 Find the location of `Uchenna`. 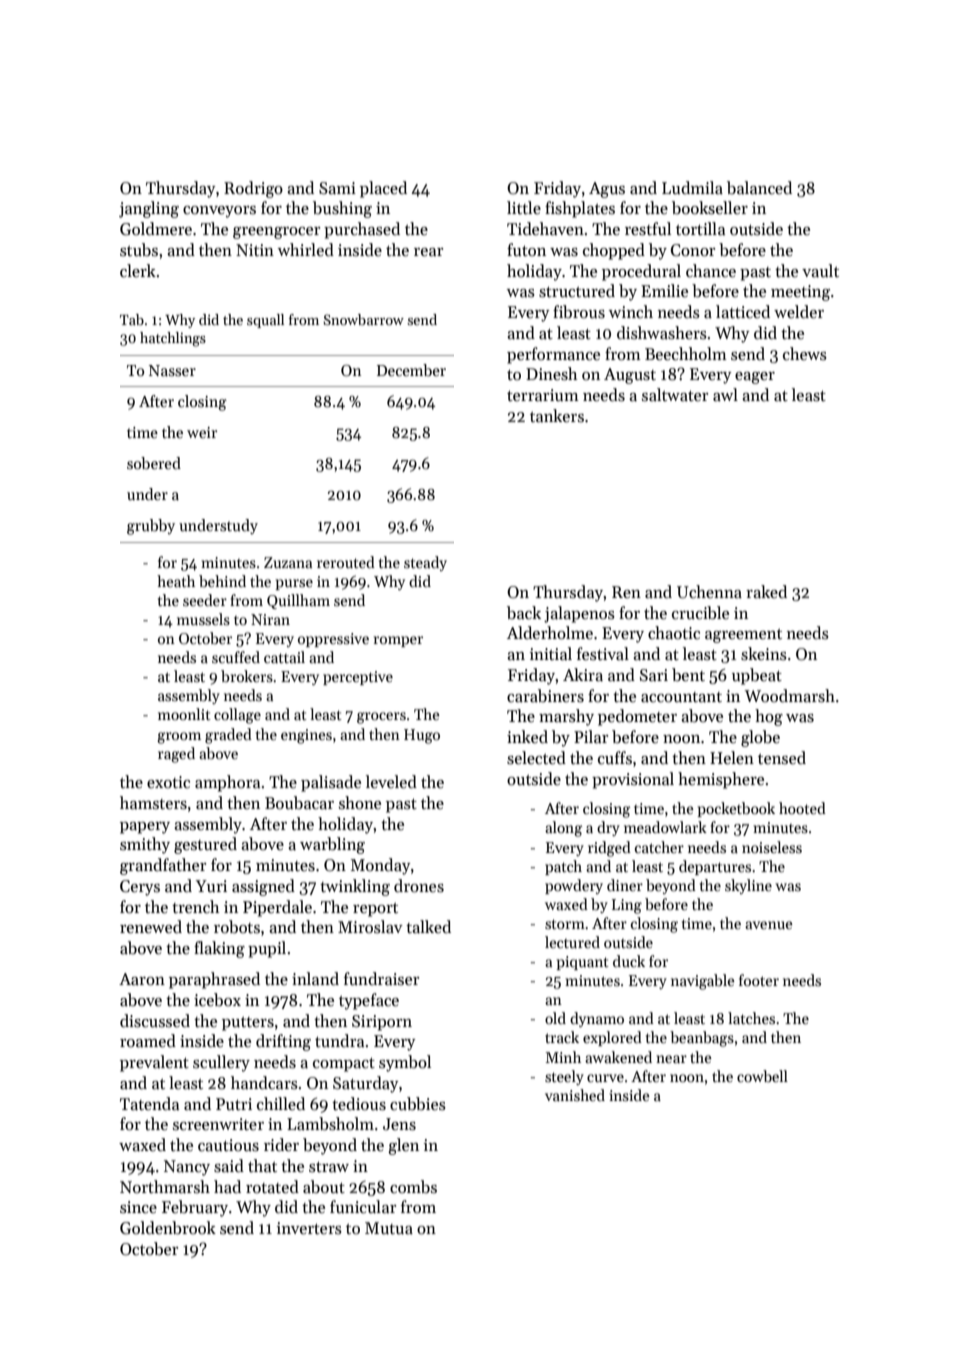

Uchenna is located at coordinates (709, 592).
